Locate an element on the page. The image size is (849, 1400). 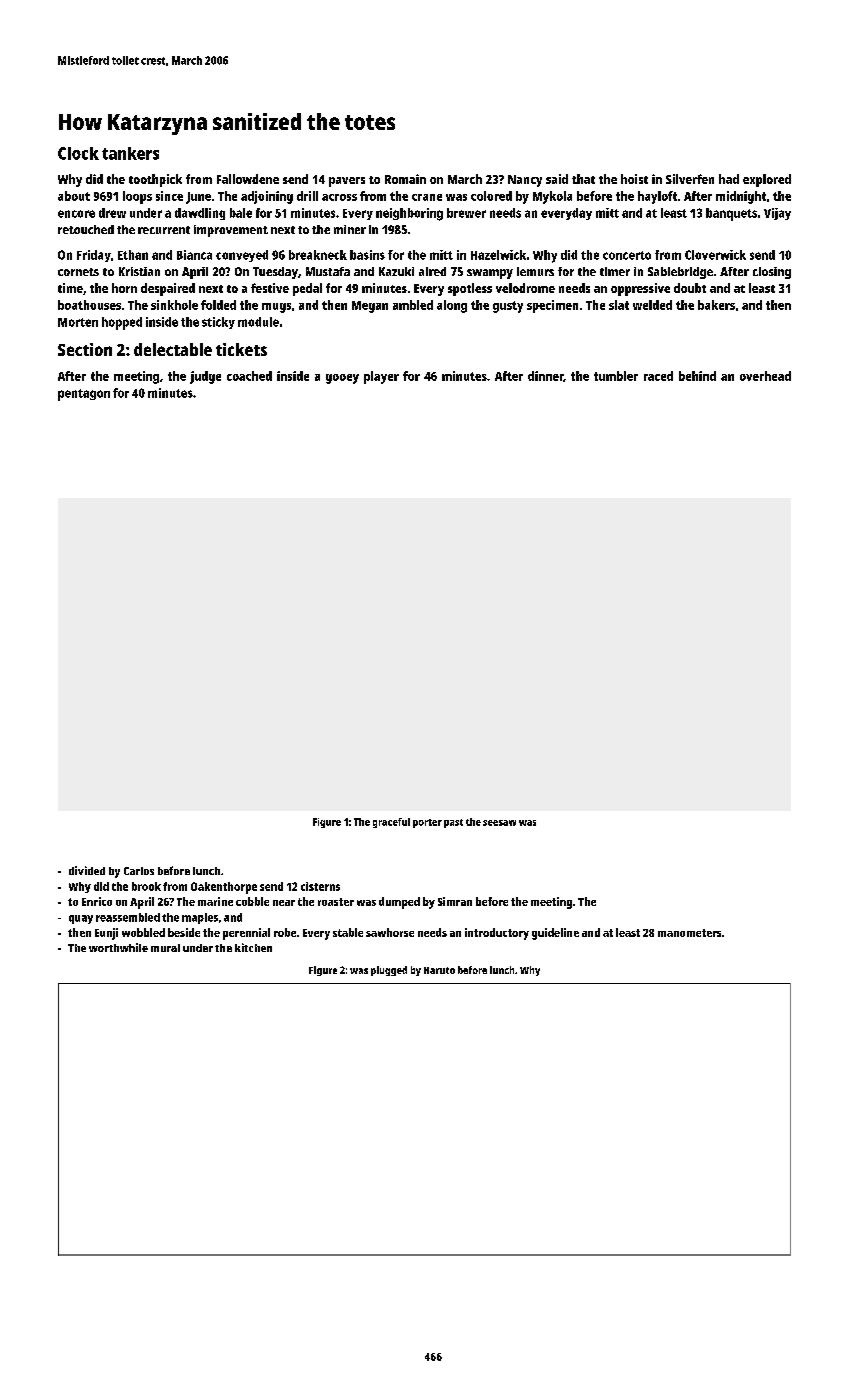
judge is located at coordinates (205, 377).
